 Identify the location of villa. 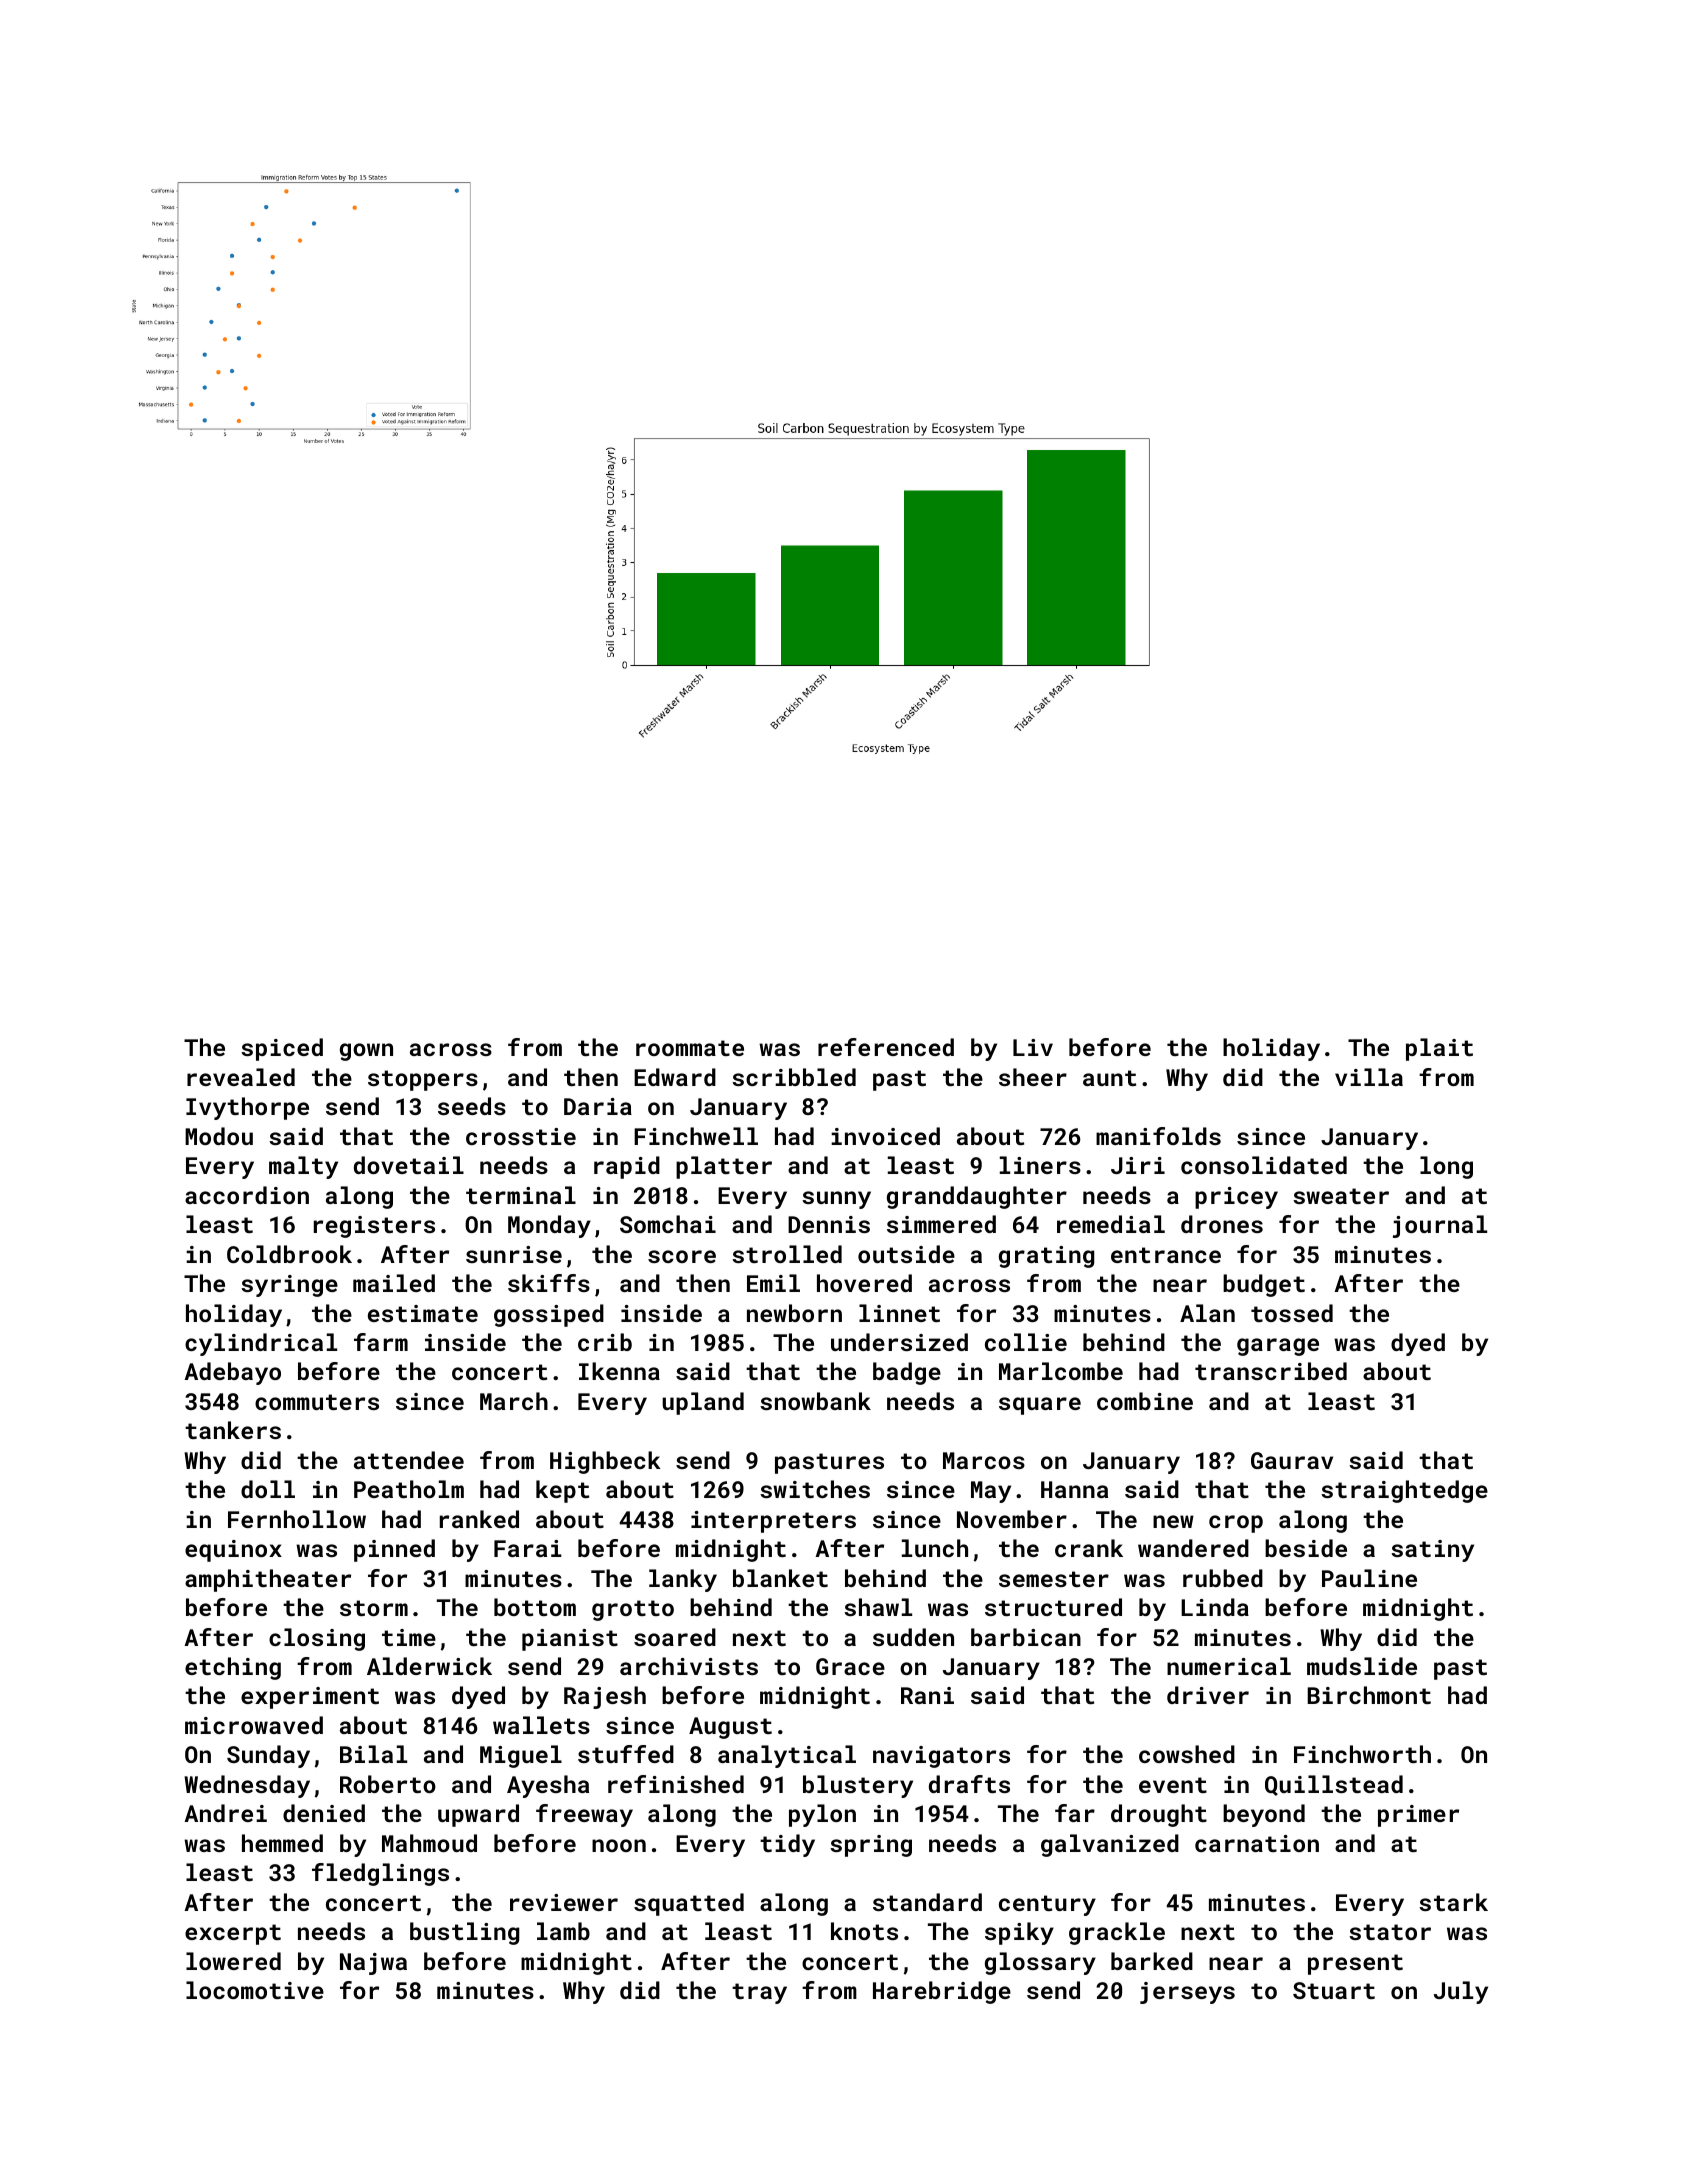
(1369, 1077).
